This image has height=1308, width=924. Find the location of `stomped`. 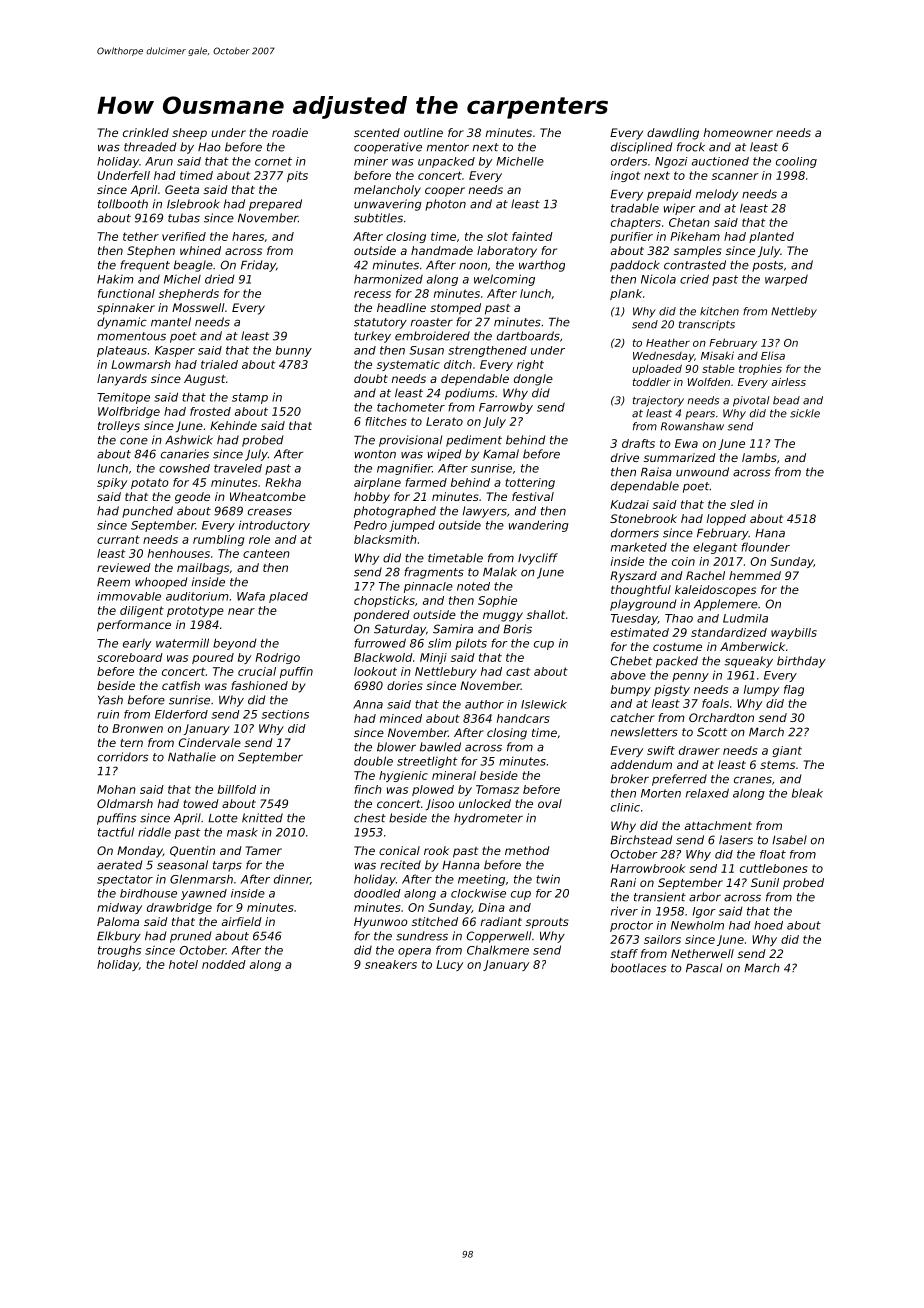

stomped is located at coordinates (455, 309).
